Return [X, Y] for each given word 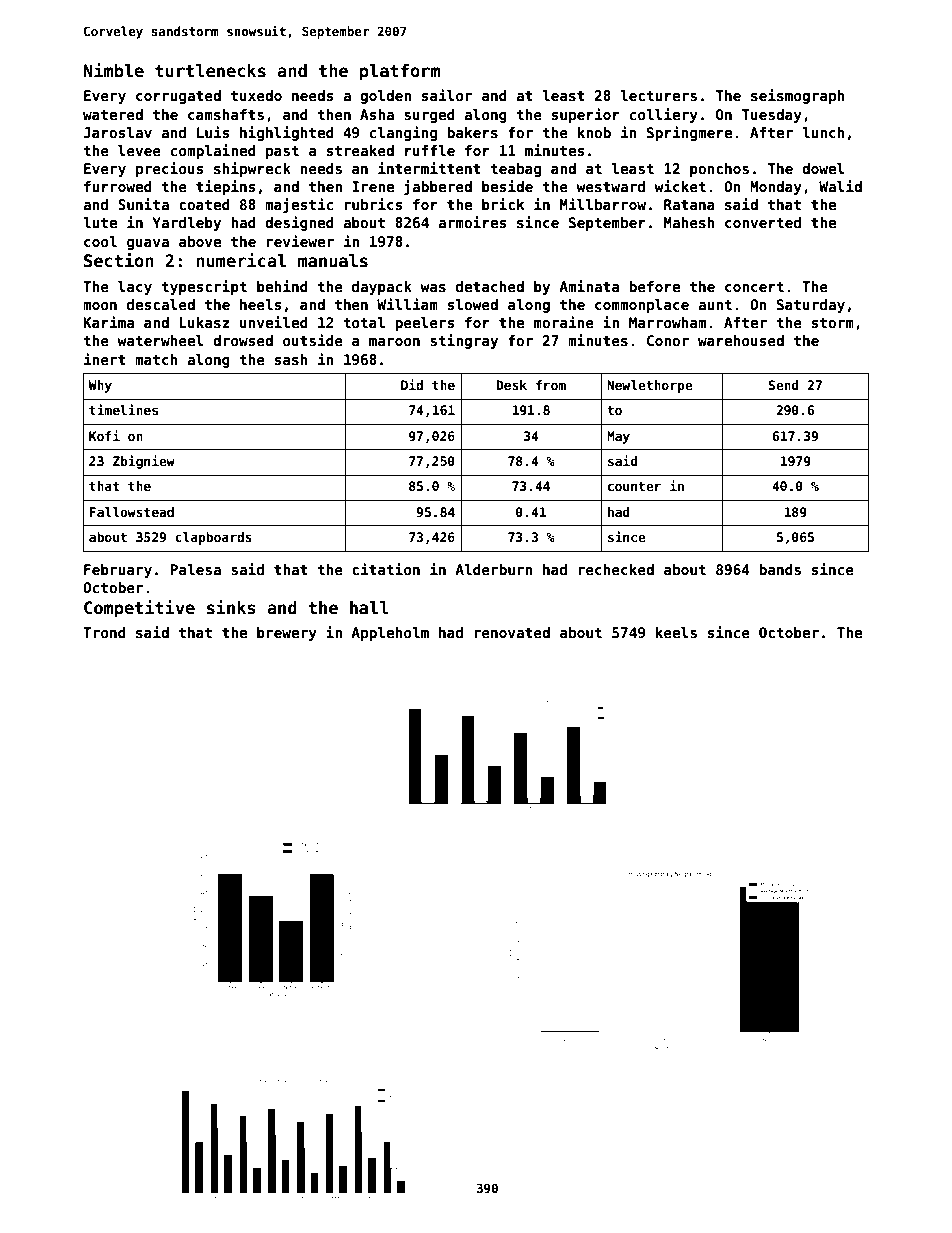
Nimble [114, 70]
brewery [287, 634]
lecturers [658, 95]
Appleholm [390, 634]
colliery [664, 115]
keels [676, 632]
